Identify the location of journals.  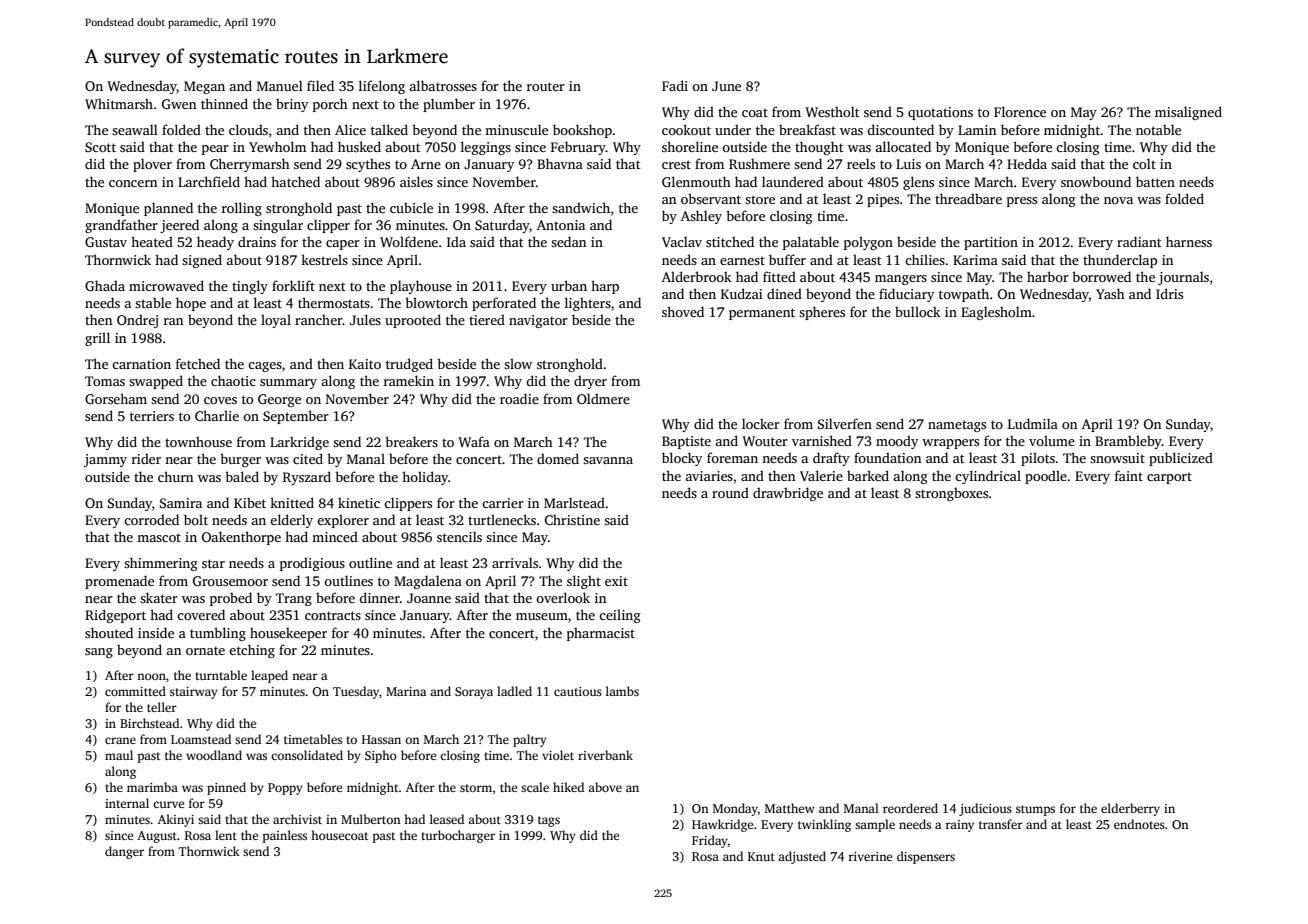
(1183, 278).
